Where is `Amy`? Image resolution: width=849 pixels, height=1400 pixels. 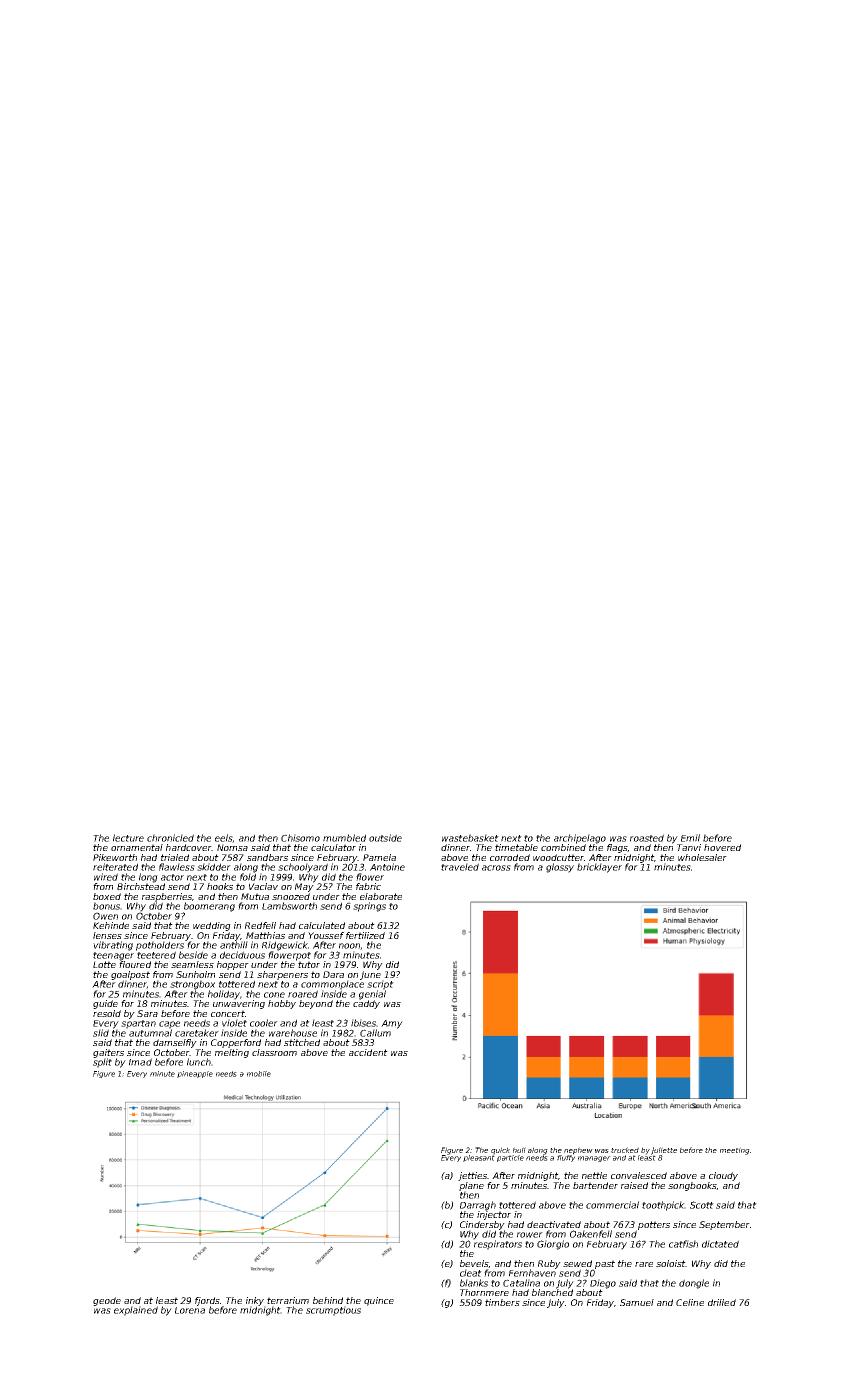
Amy is located at coordinates (392, 1024).
